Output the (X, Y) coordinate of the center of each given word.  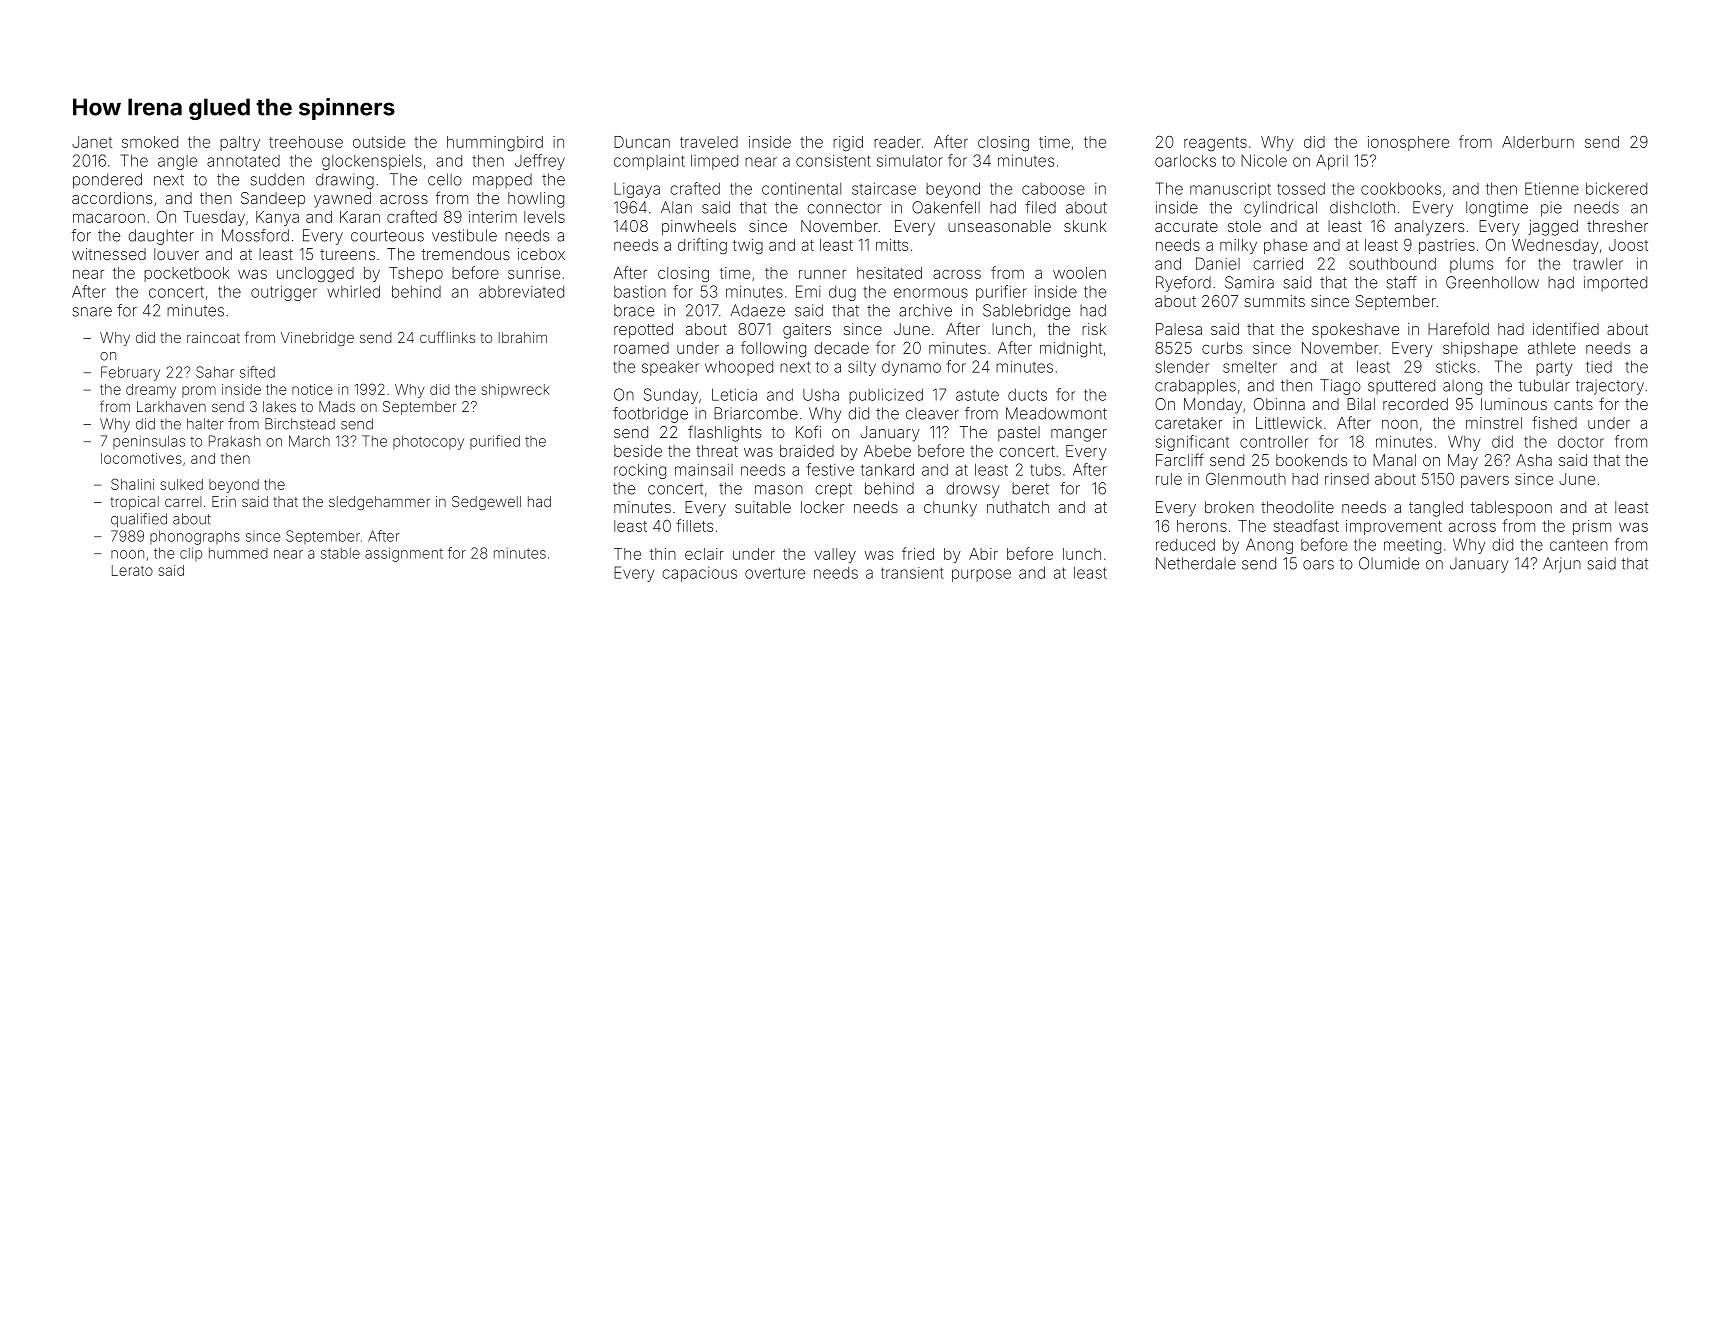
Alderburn (1538, 142)
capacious (699, 574)
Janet (92, 142)
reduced (1185, 545)
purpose (981, 575)
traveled (709, 142)
